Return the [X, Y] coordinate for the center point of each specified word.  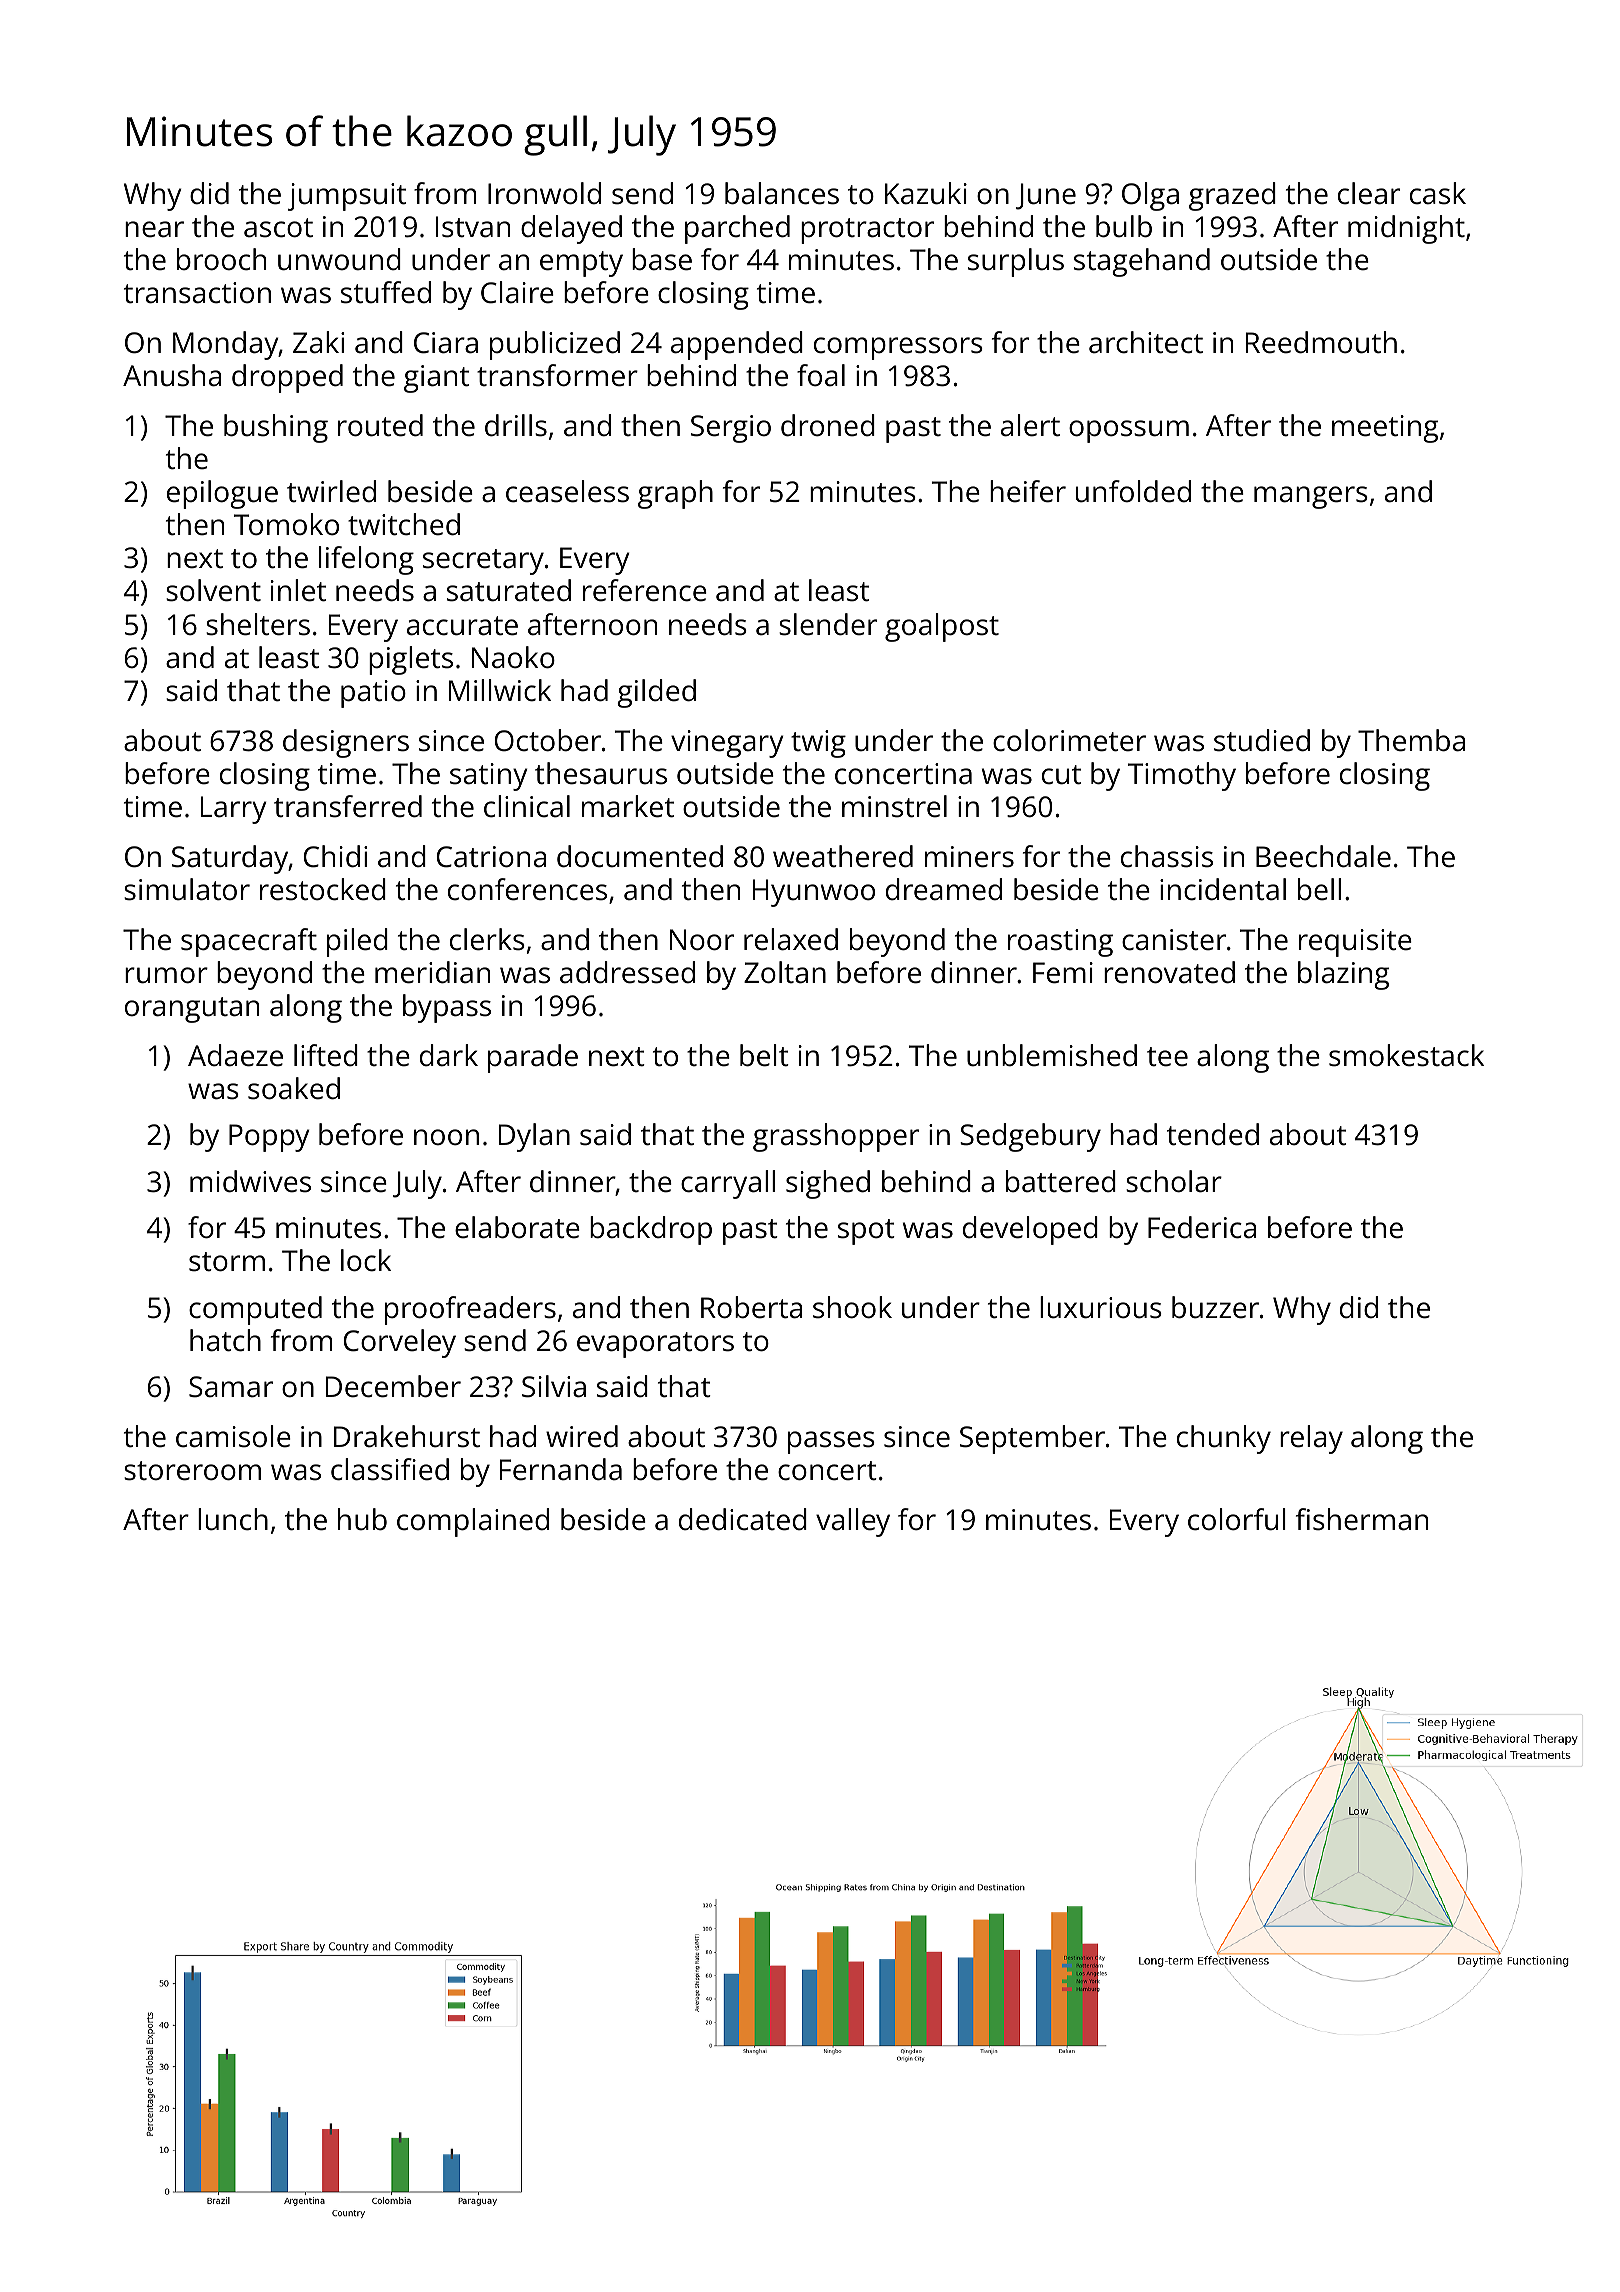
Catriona [491, 857]
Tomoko [286, 524]
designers [346, 743]
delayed [571, 229]
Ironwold [544, 193]
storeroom [192, 1471]
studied [1262, 740]
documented [640, 856]
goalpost [942, 627]
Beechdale [1323, 856]
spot [866, 1232]
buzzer [1215, 1307]
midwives [250, 1181]
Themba [1411, 740]
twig [818, 744]
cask [1438, 193]
